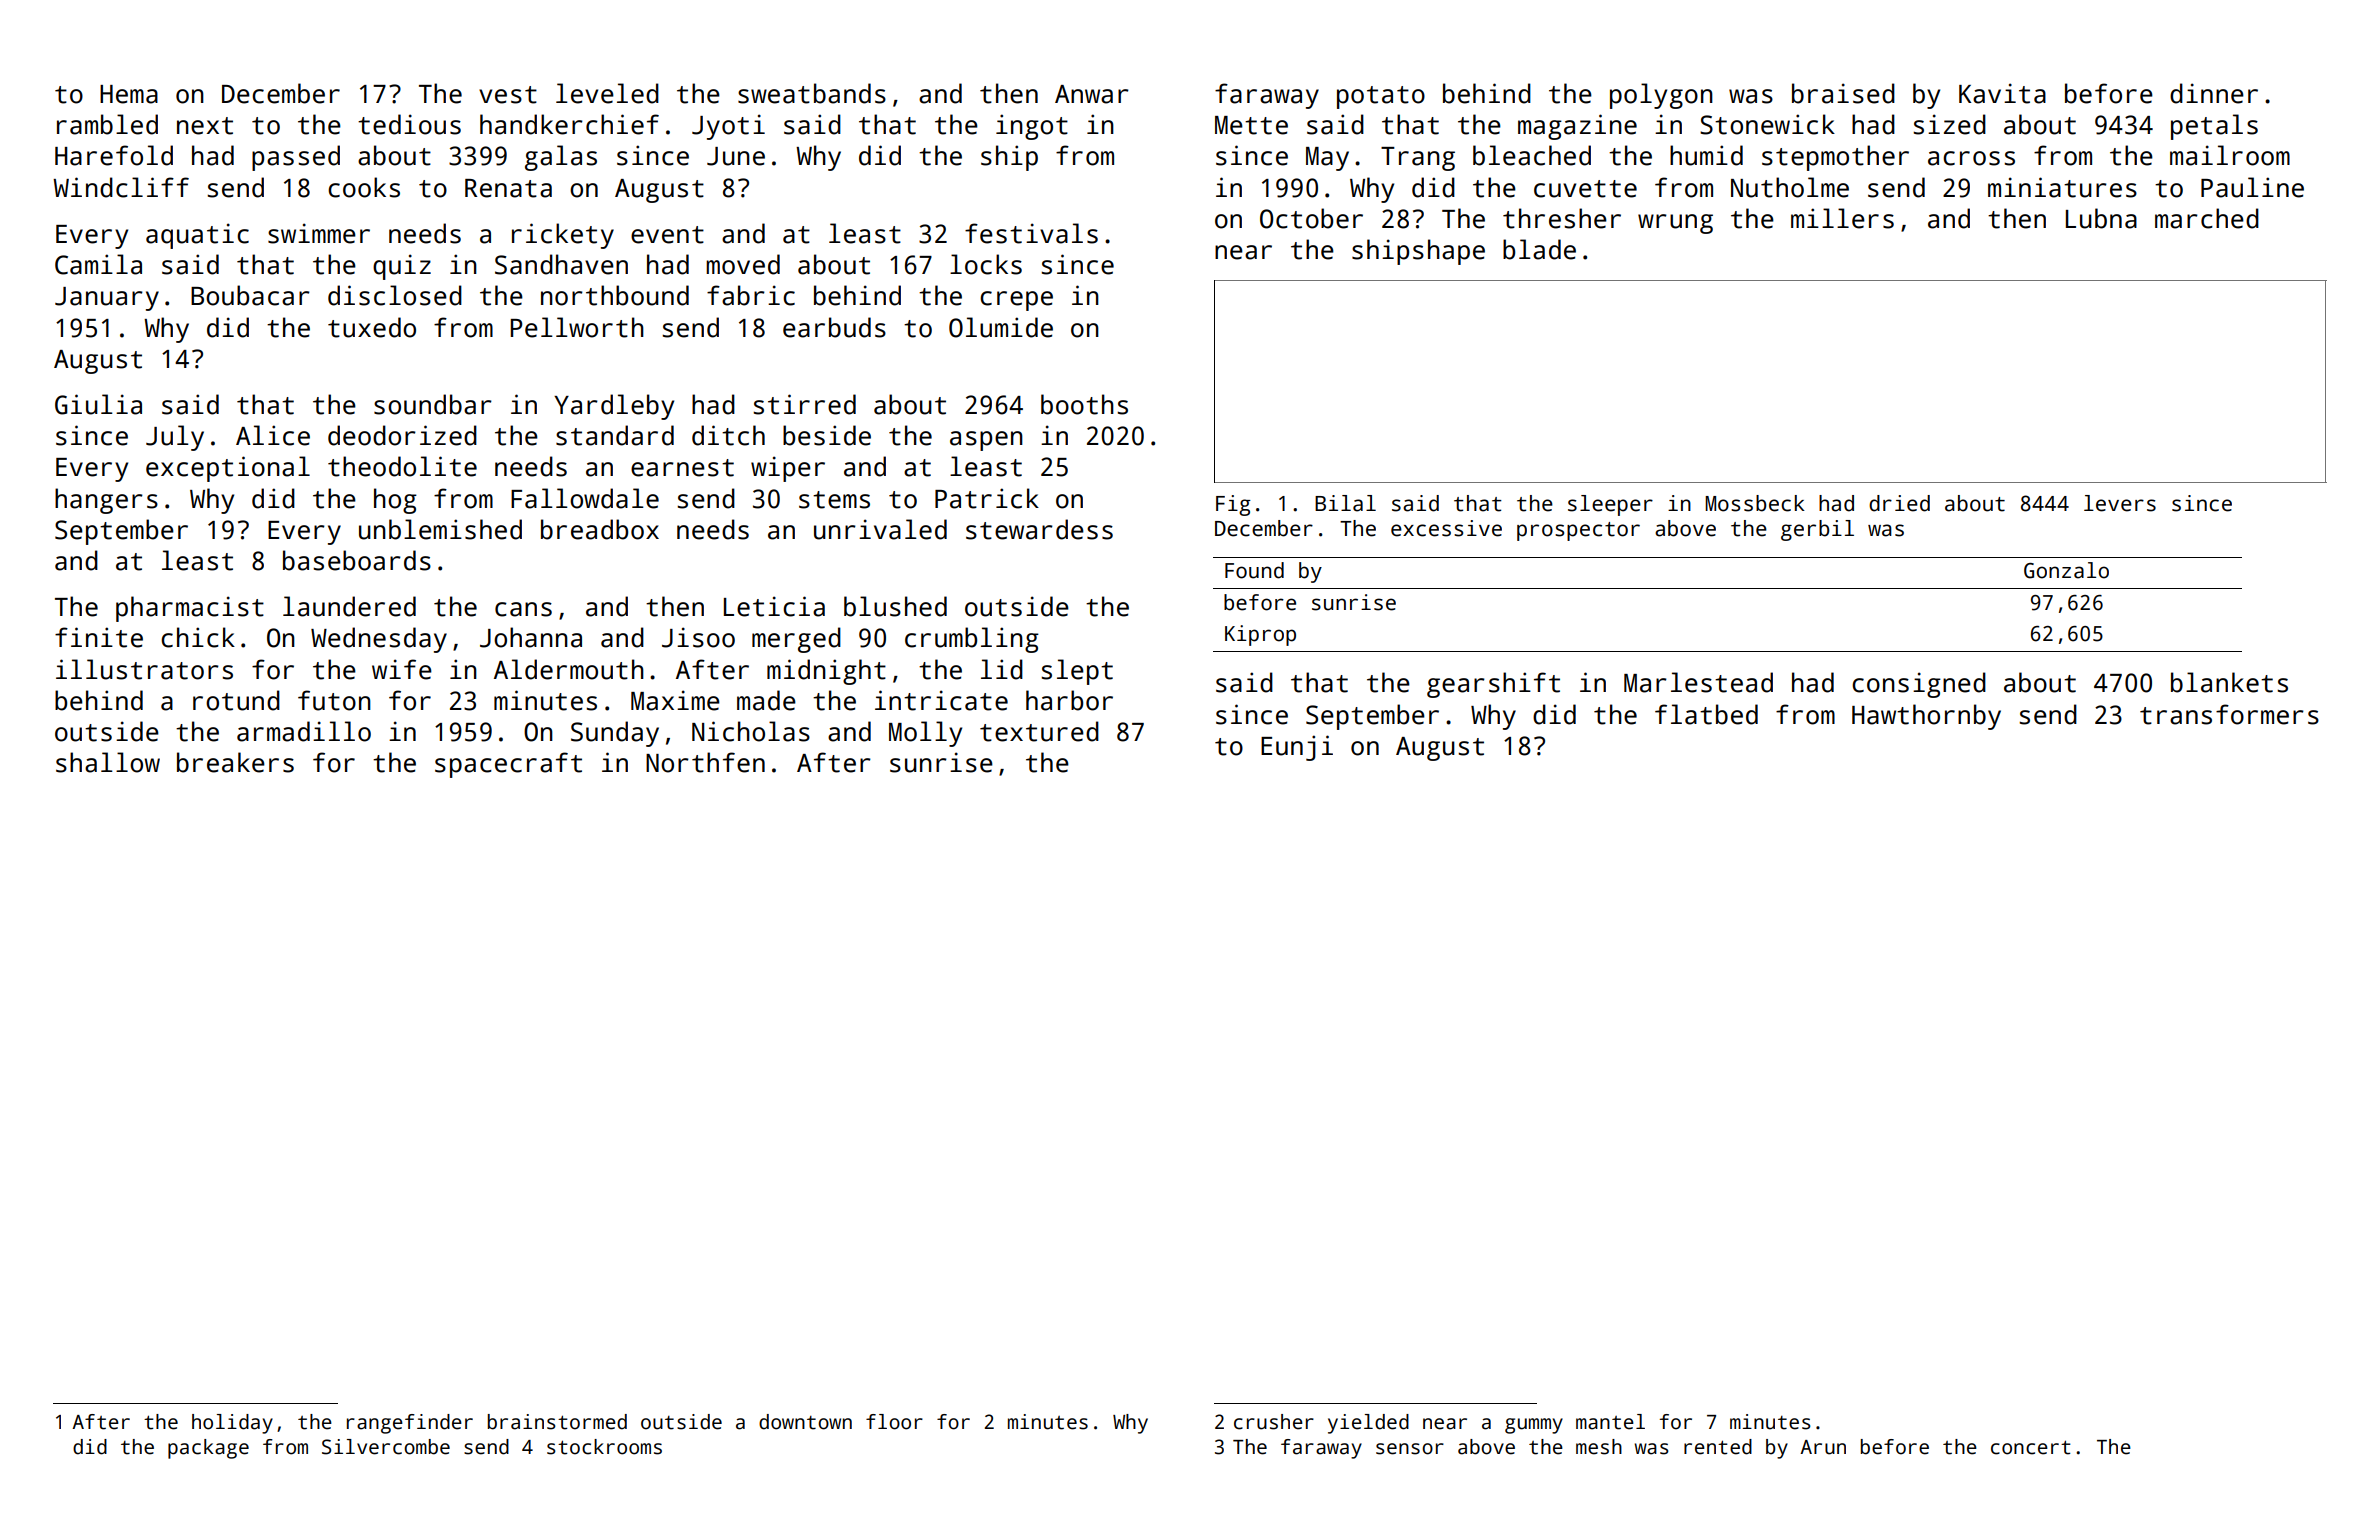 This document has width=2380, height=1540. Describe the element at coordinates (108, 762) in the document. I see `shallow` at that location.
